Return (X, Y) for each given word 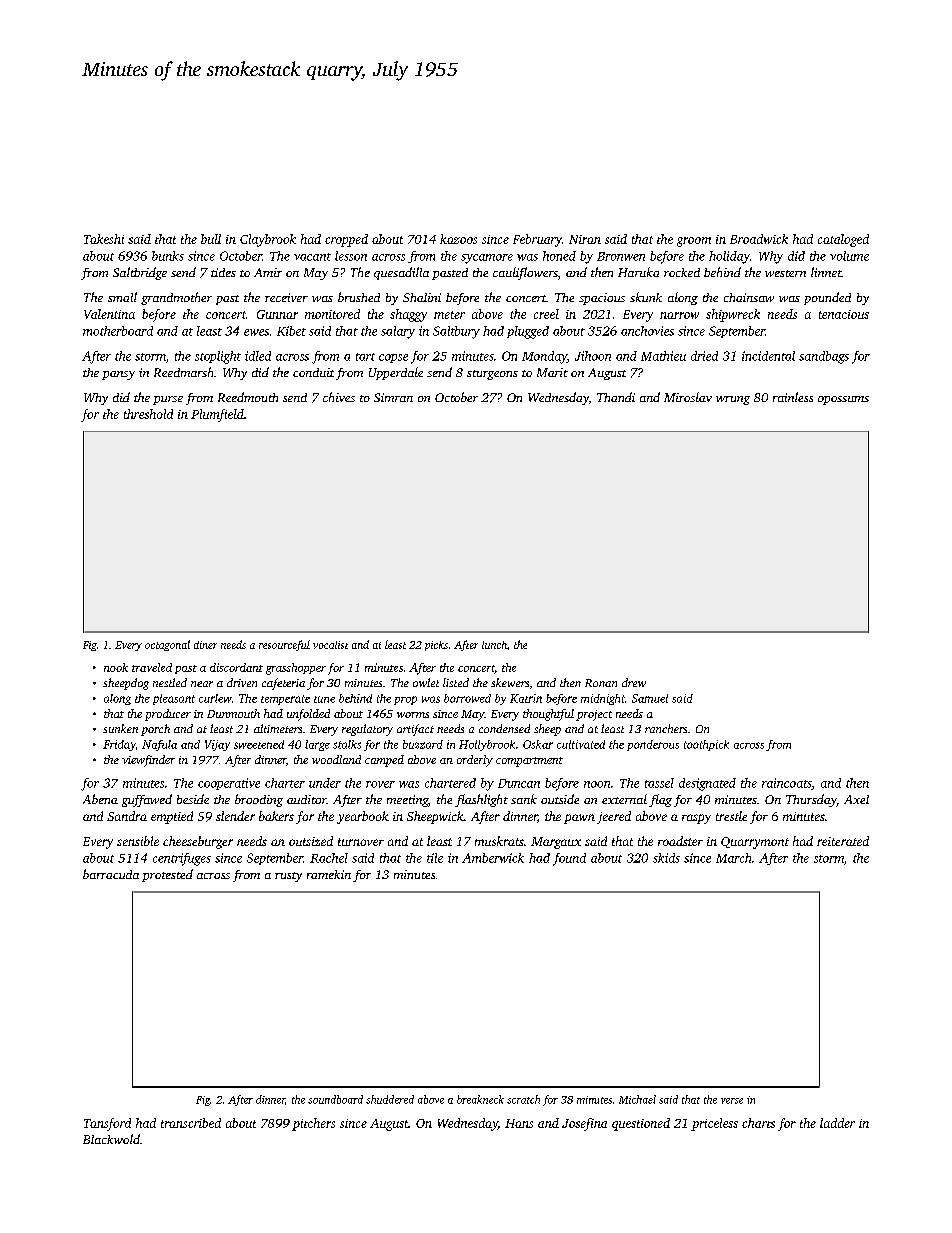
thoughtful (548, 715)
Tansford (107, 1124)
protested (167, 875)
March (733, 858)
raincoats (787, 784)
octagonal (167, 645)
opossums (843, 400)
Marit (552, 372)
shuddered (390, 1099)
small (122, 297)
